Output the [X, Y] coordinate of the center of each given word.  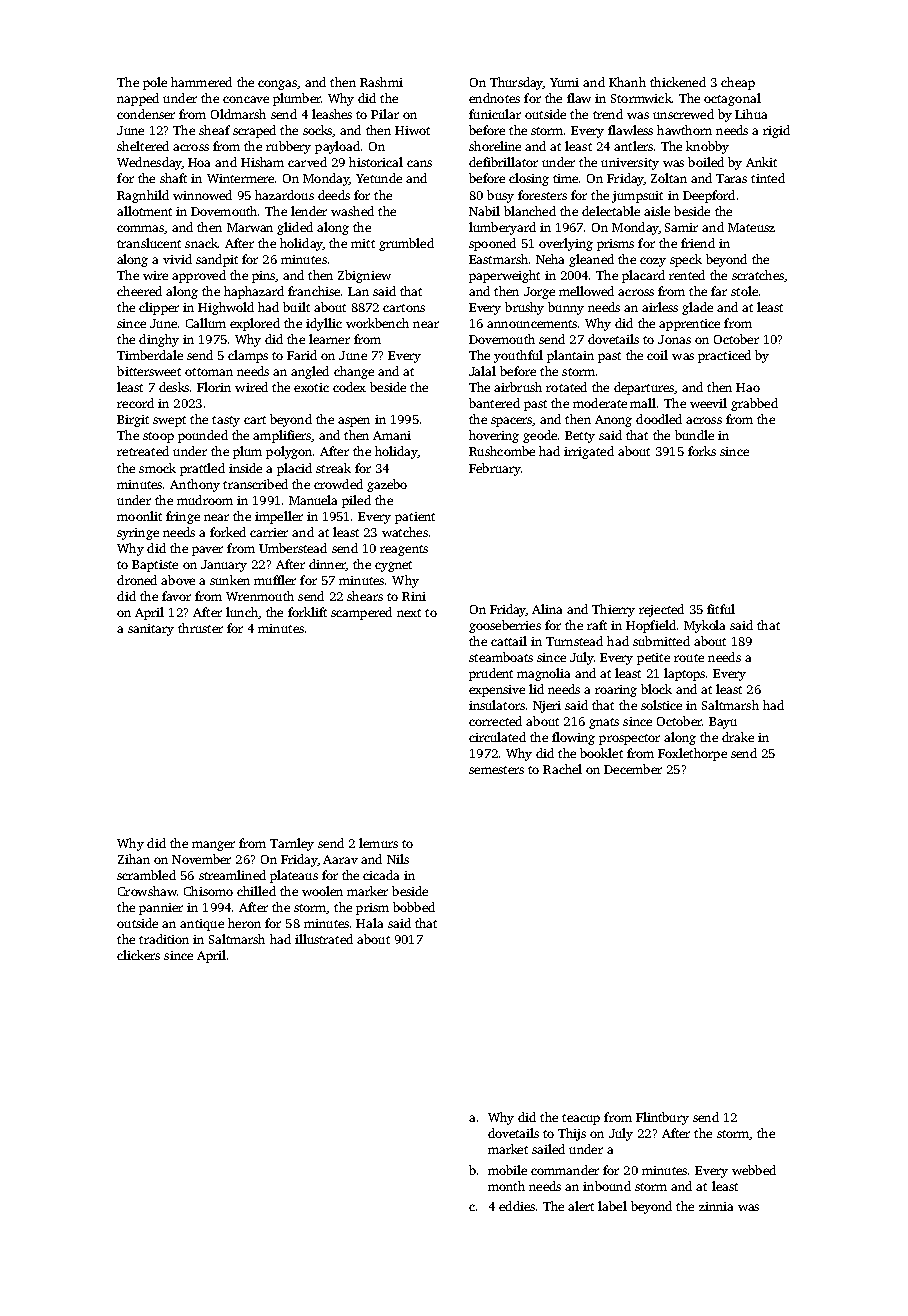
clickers [138, 955]
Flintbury [662, 1118]
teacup [581, 1119]
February [495, 469]
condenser [146, 114]
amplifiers [282, 436]
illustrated [324, 939]
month [506, 1186]
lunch [242, 612]
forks [702, 451]
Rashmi [381, 82]
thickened [678, 82]
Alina [547, 609]
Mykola [704, 626]
